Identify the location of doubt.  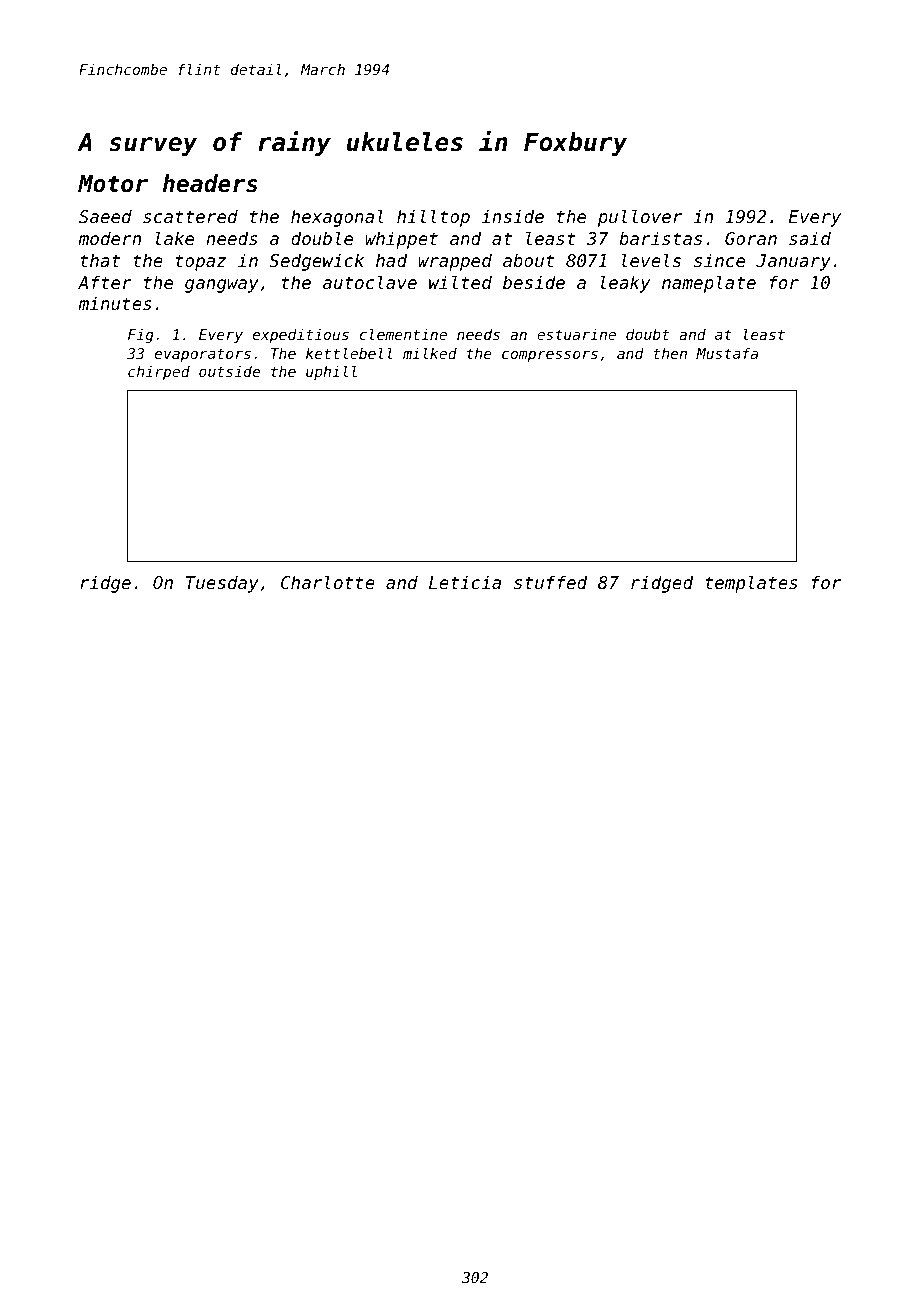
(647, 334).
